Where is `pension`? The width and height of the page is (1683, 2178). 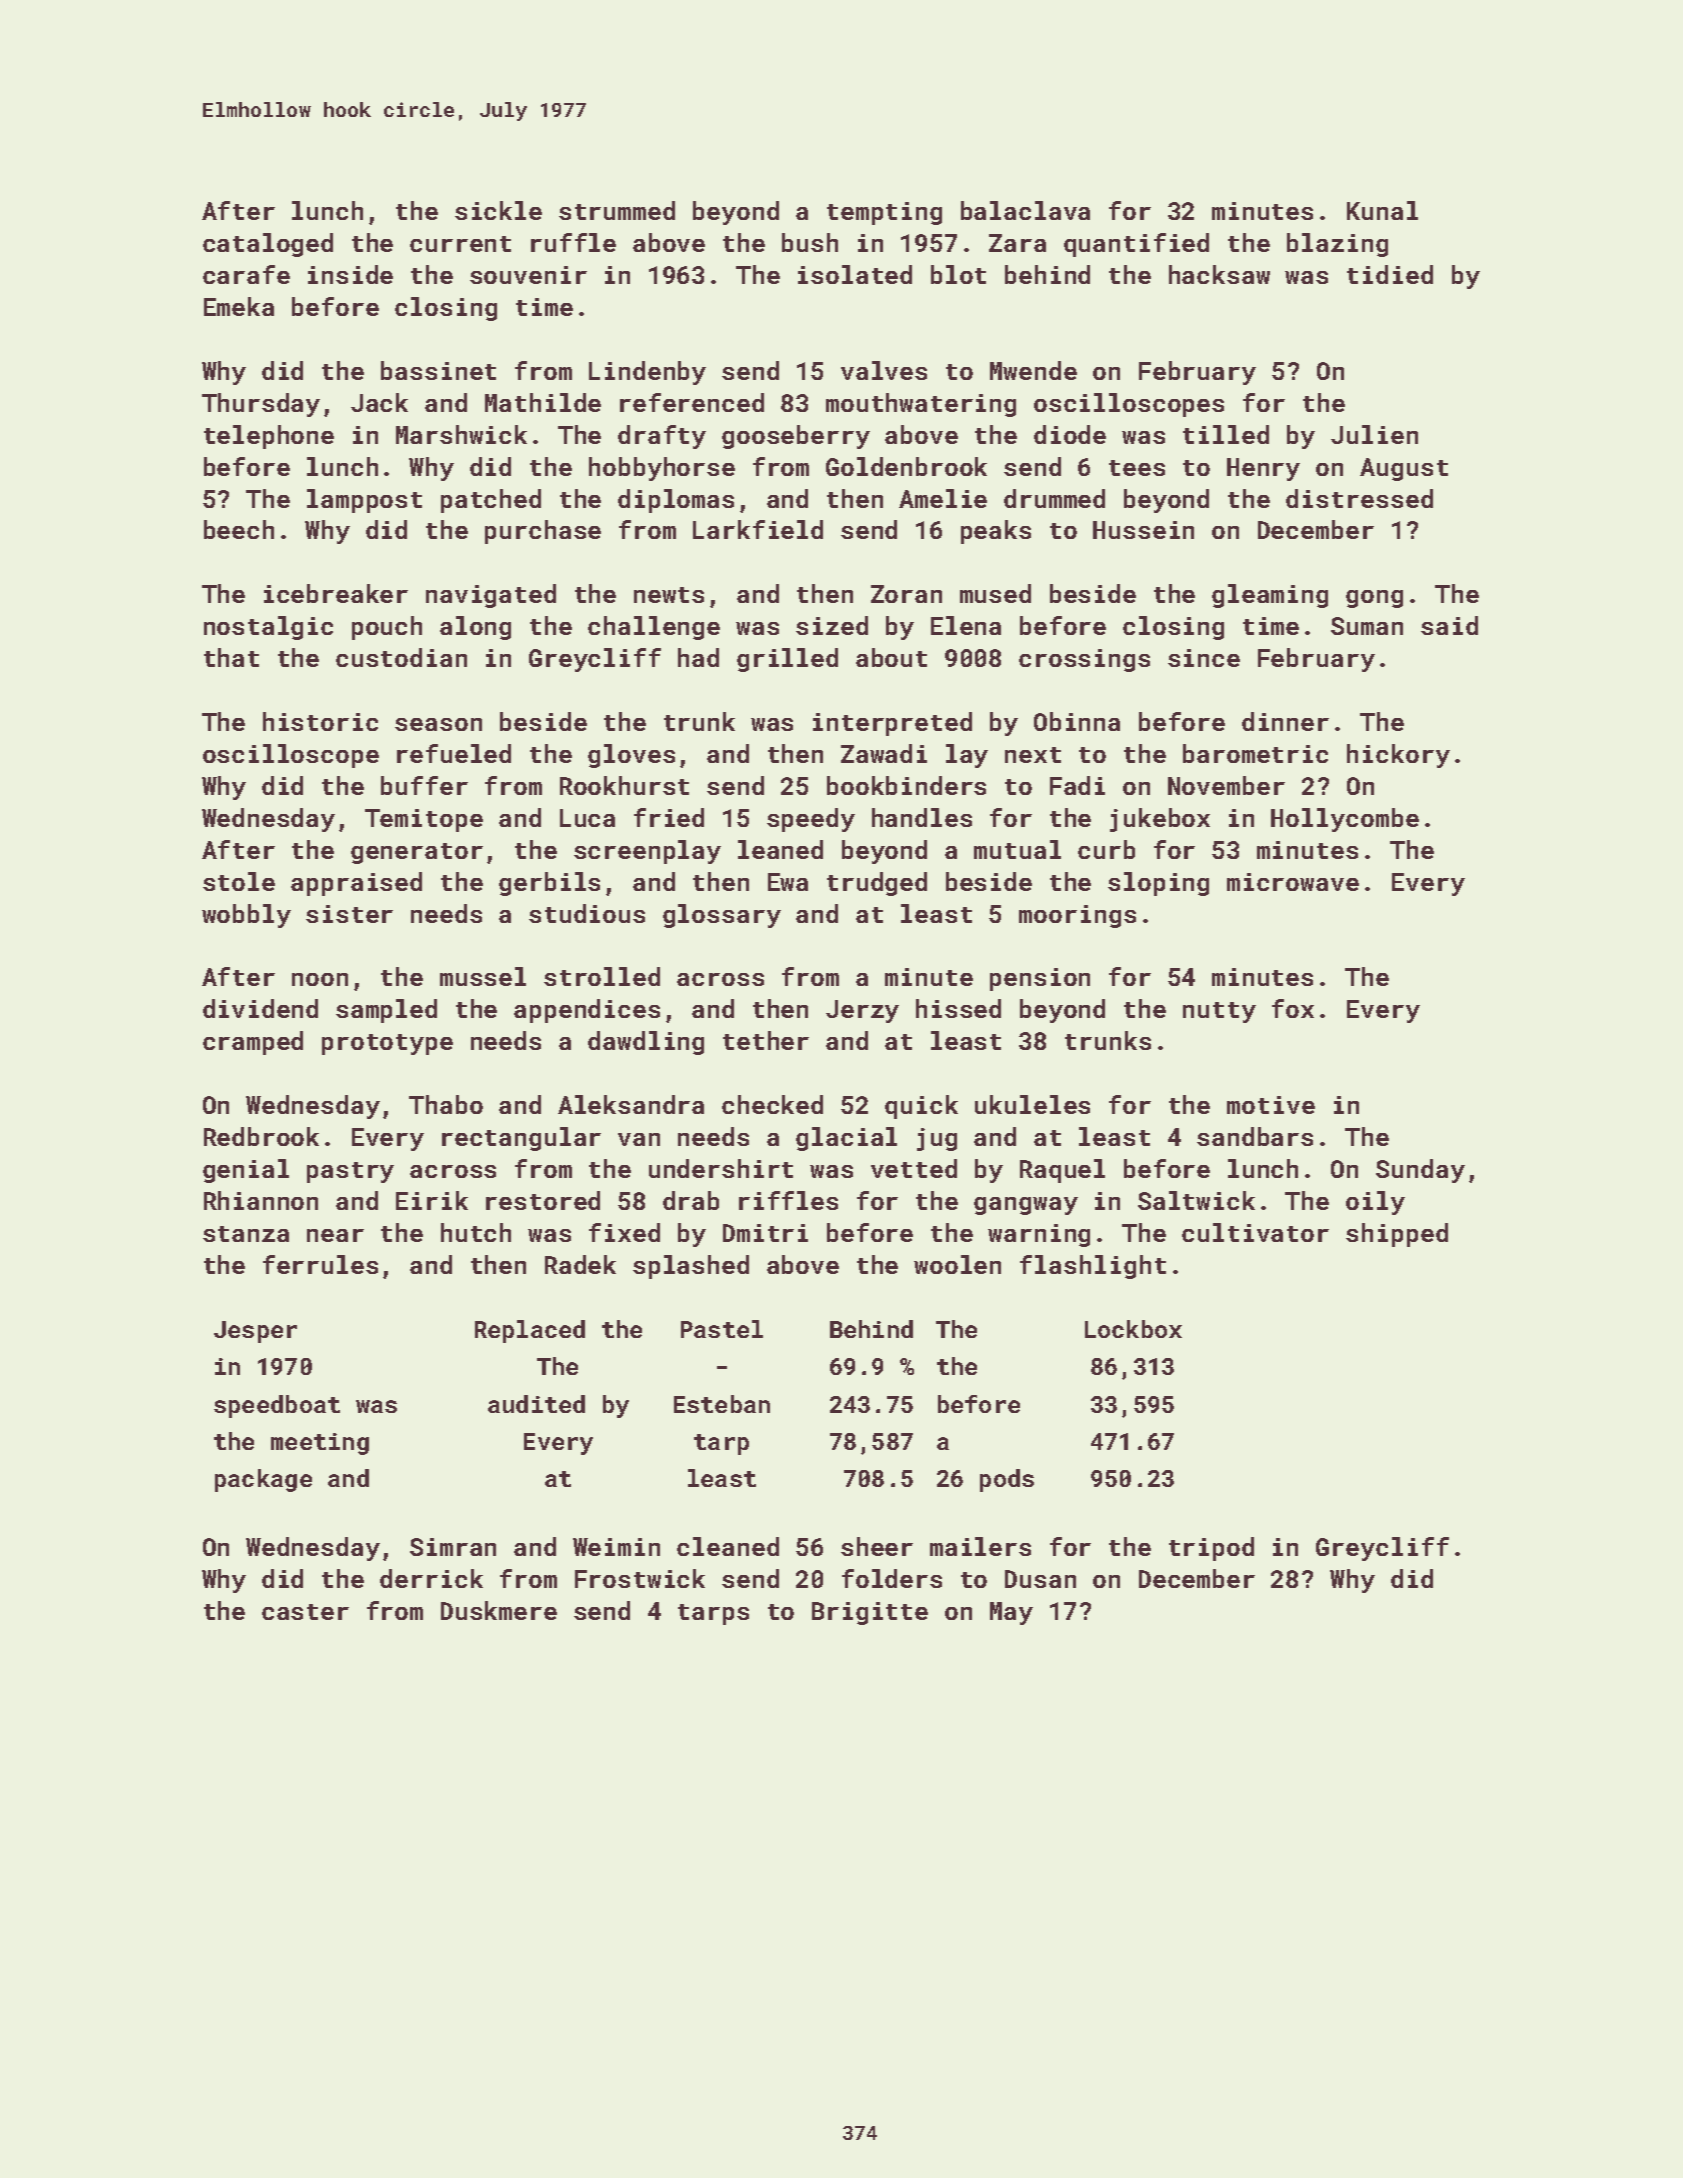
pension is located at coordinates (1040, 979).
